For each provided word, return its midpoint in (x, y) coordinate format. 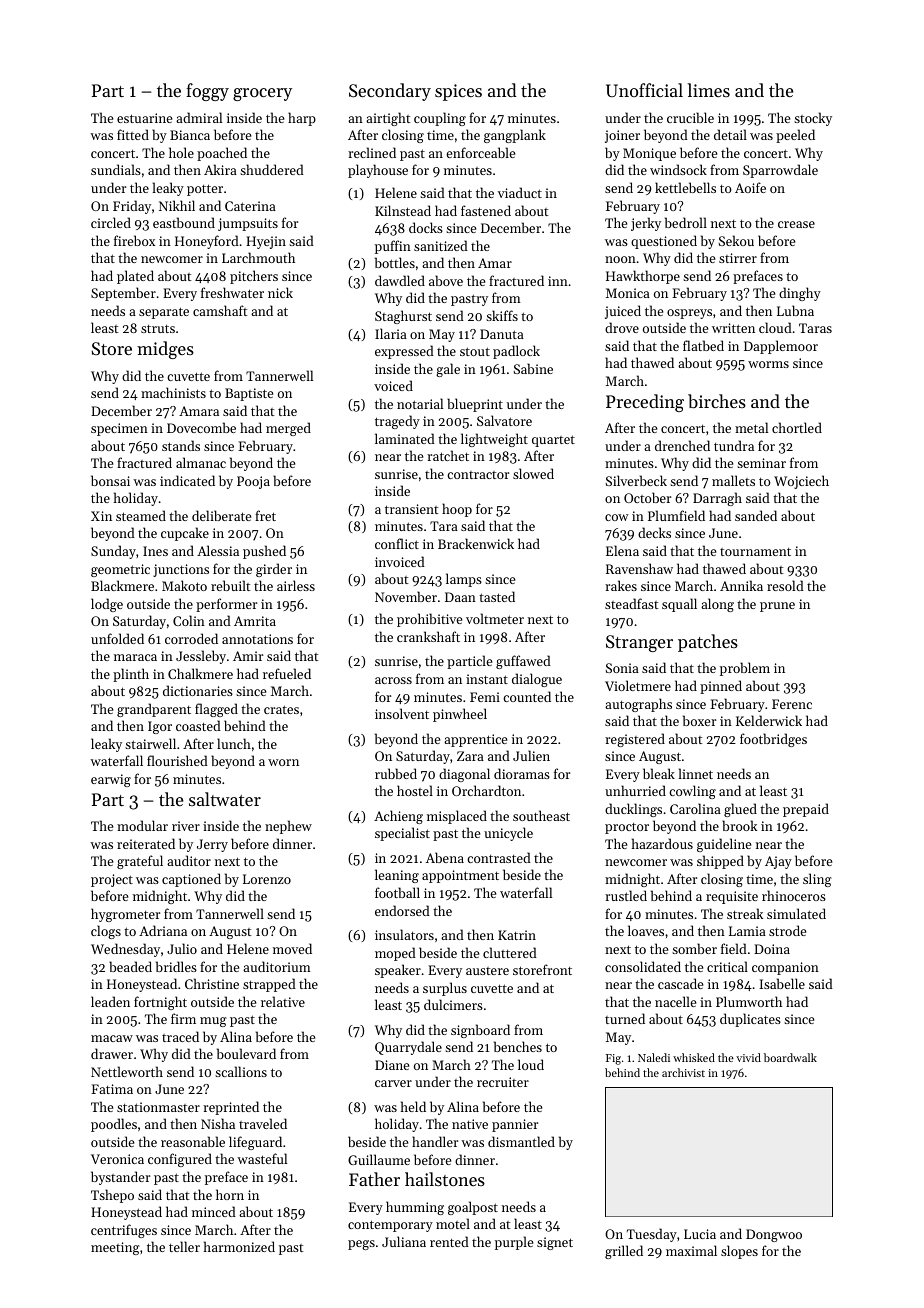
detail (730, 134)
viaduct (520, 192)
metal (751, 427)
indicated (187, 480)
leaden (110, 1001)
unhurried (635, 790)
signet (555, 1243)
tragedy (397, 422)
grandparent (154, 710)
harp (302, 119)
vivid (748, 1057)
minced (214, 1211)
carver (393, 1083)
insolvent (402, 713)
